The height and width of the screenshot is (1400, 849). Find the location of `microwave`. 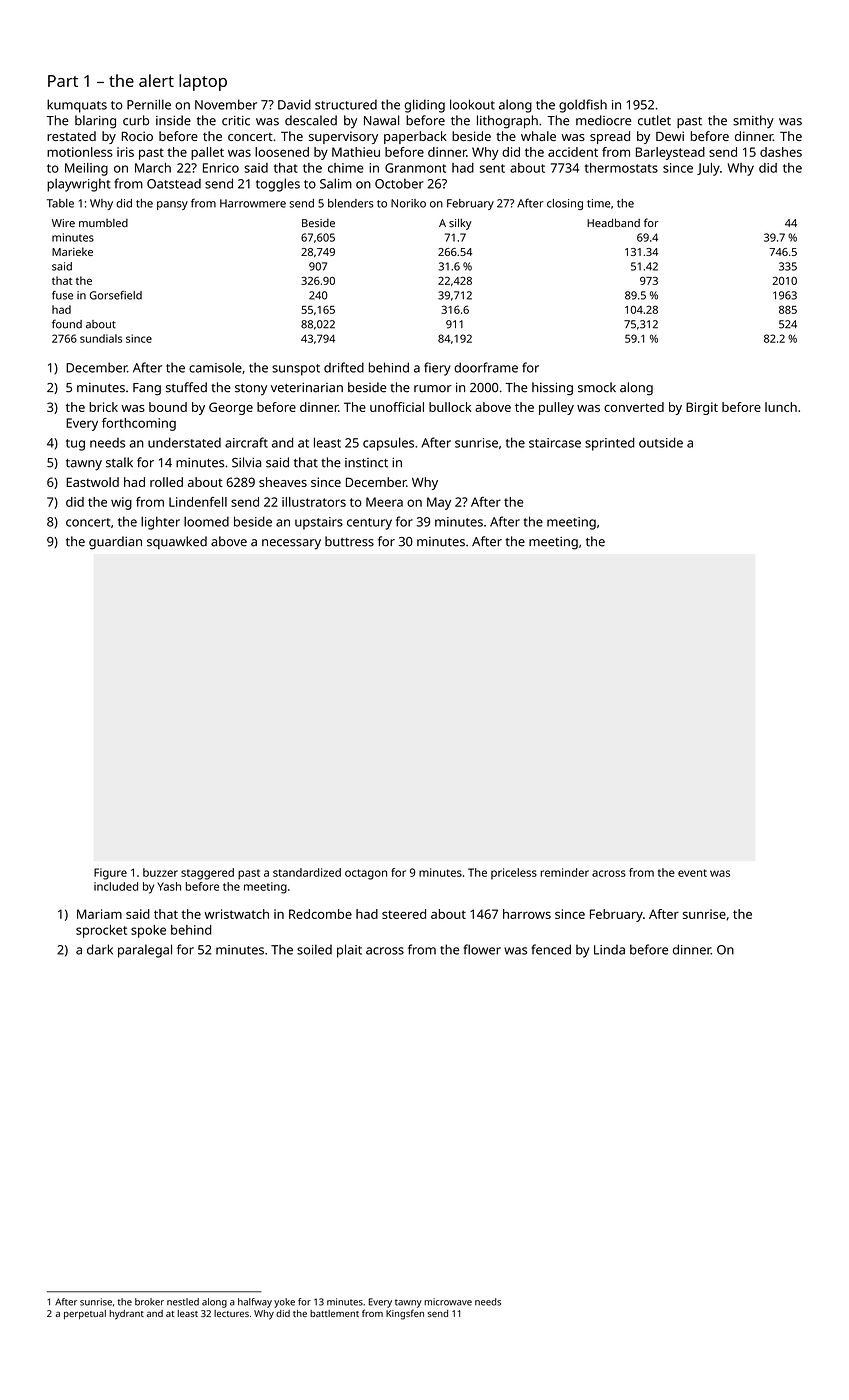

microwave is located at coordinates (448, 1302).
